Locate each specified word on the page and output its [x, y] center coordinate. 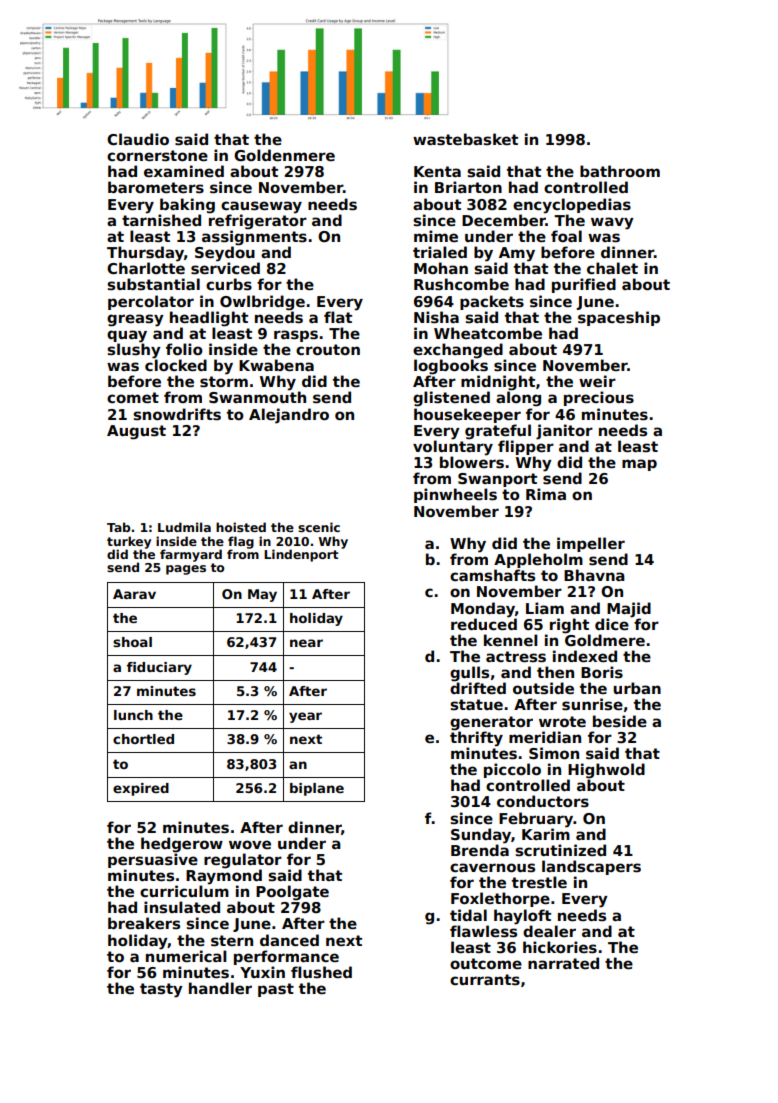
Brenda [480, 850]
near [306, 643]
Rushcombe [461, 284]
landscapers [591, 867]
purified [584, 285]
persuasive [153, 860]
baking [187, 206]
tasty [161, 990]
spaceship [619, 318]
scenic [319, 527]
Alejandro [289, 416]
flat [338, 317]
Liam [545, 608]
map [639, 465]
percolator [151, 302]
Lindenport [301, 555]
